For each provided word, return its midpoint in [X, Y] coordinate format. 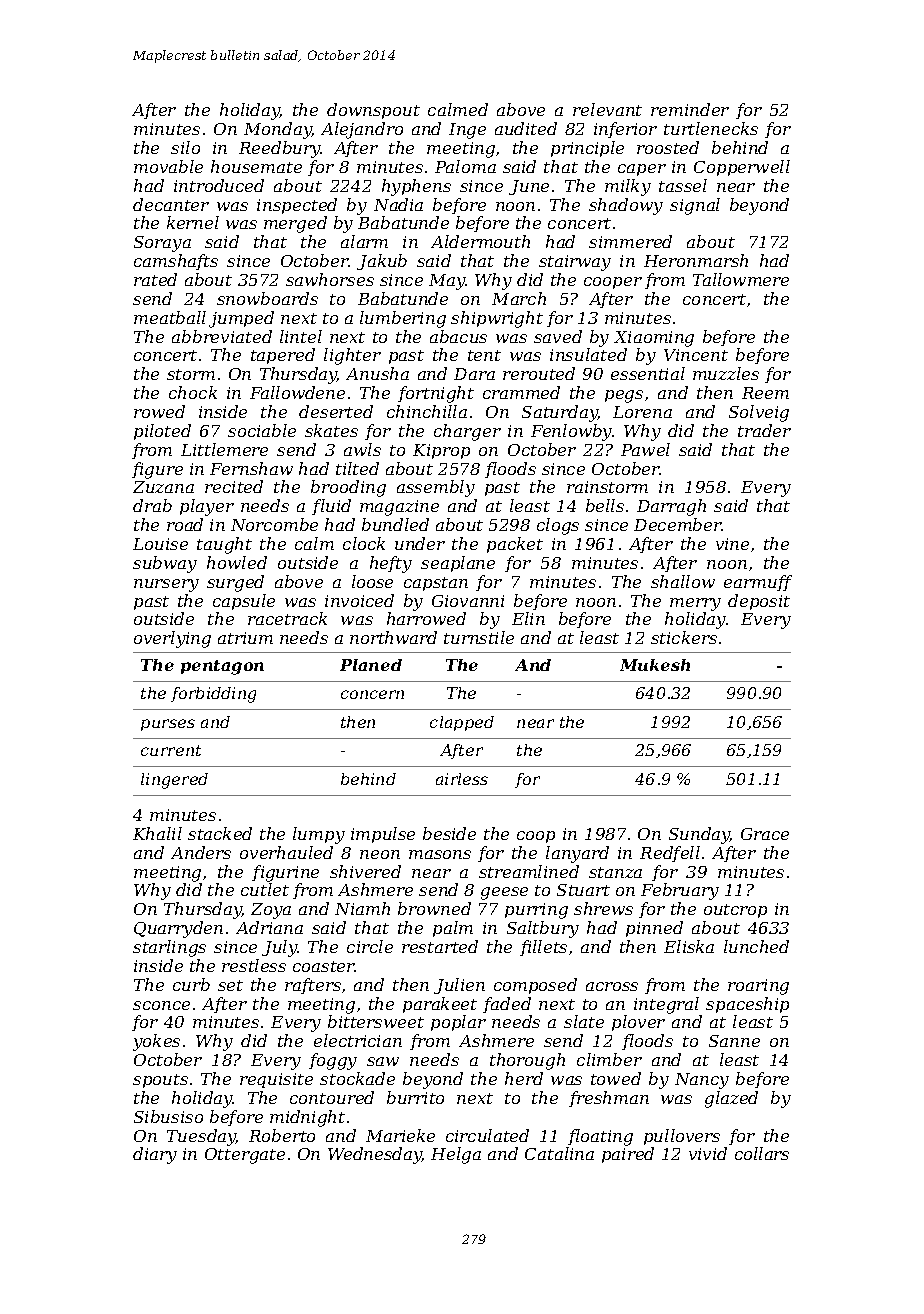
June [529, 187]
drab [152, 505]
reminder [690, 109]
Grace [765, 834]
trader [764, 430]
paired [628, 1155]
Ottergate [245, 1156]
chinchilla [427, 411]
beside [449, 833]
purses [168, 725]
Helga [456, 1155]
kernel [193, 222]
